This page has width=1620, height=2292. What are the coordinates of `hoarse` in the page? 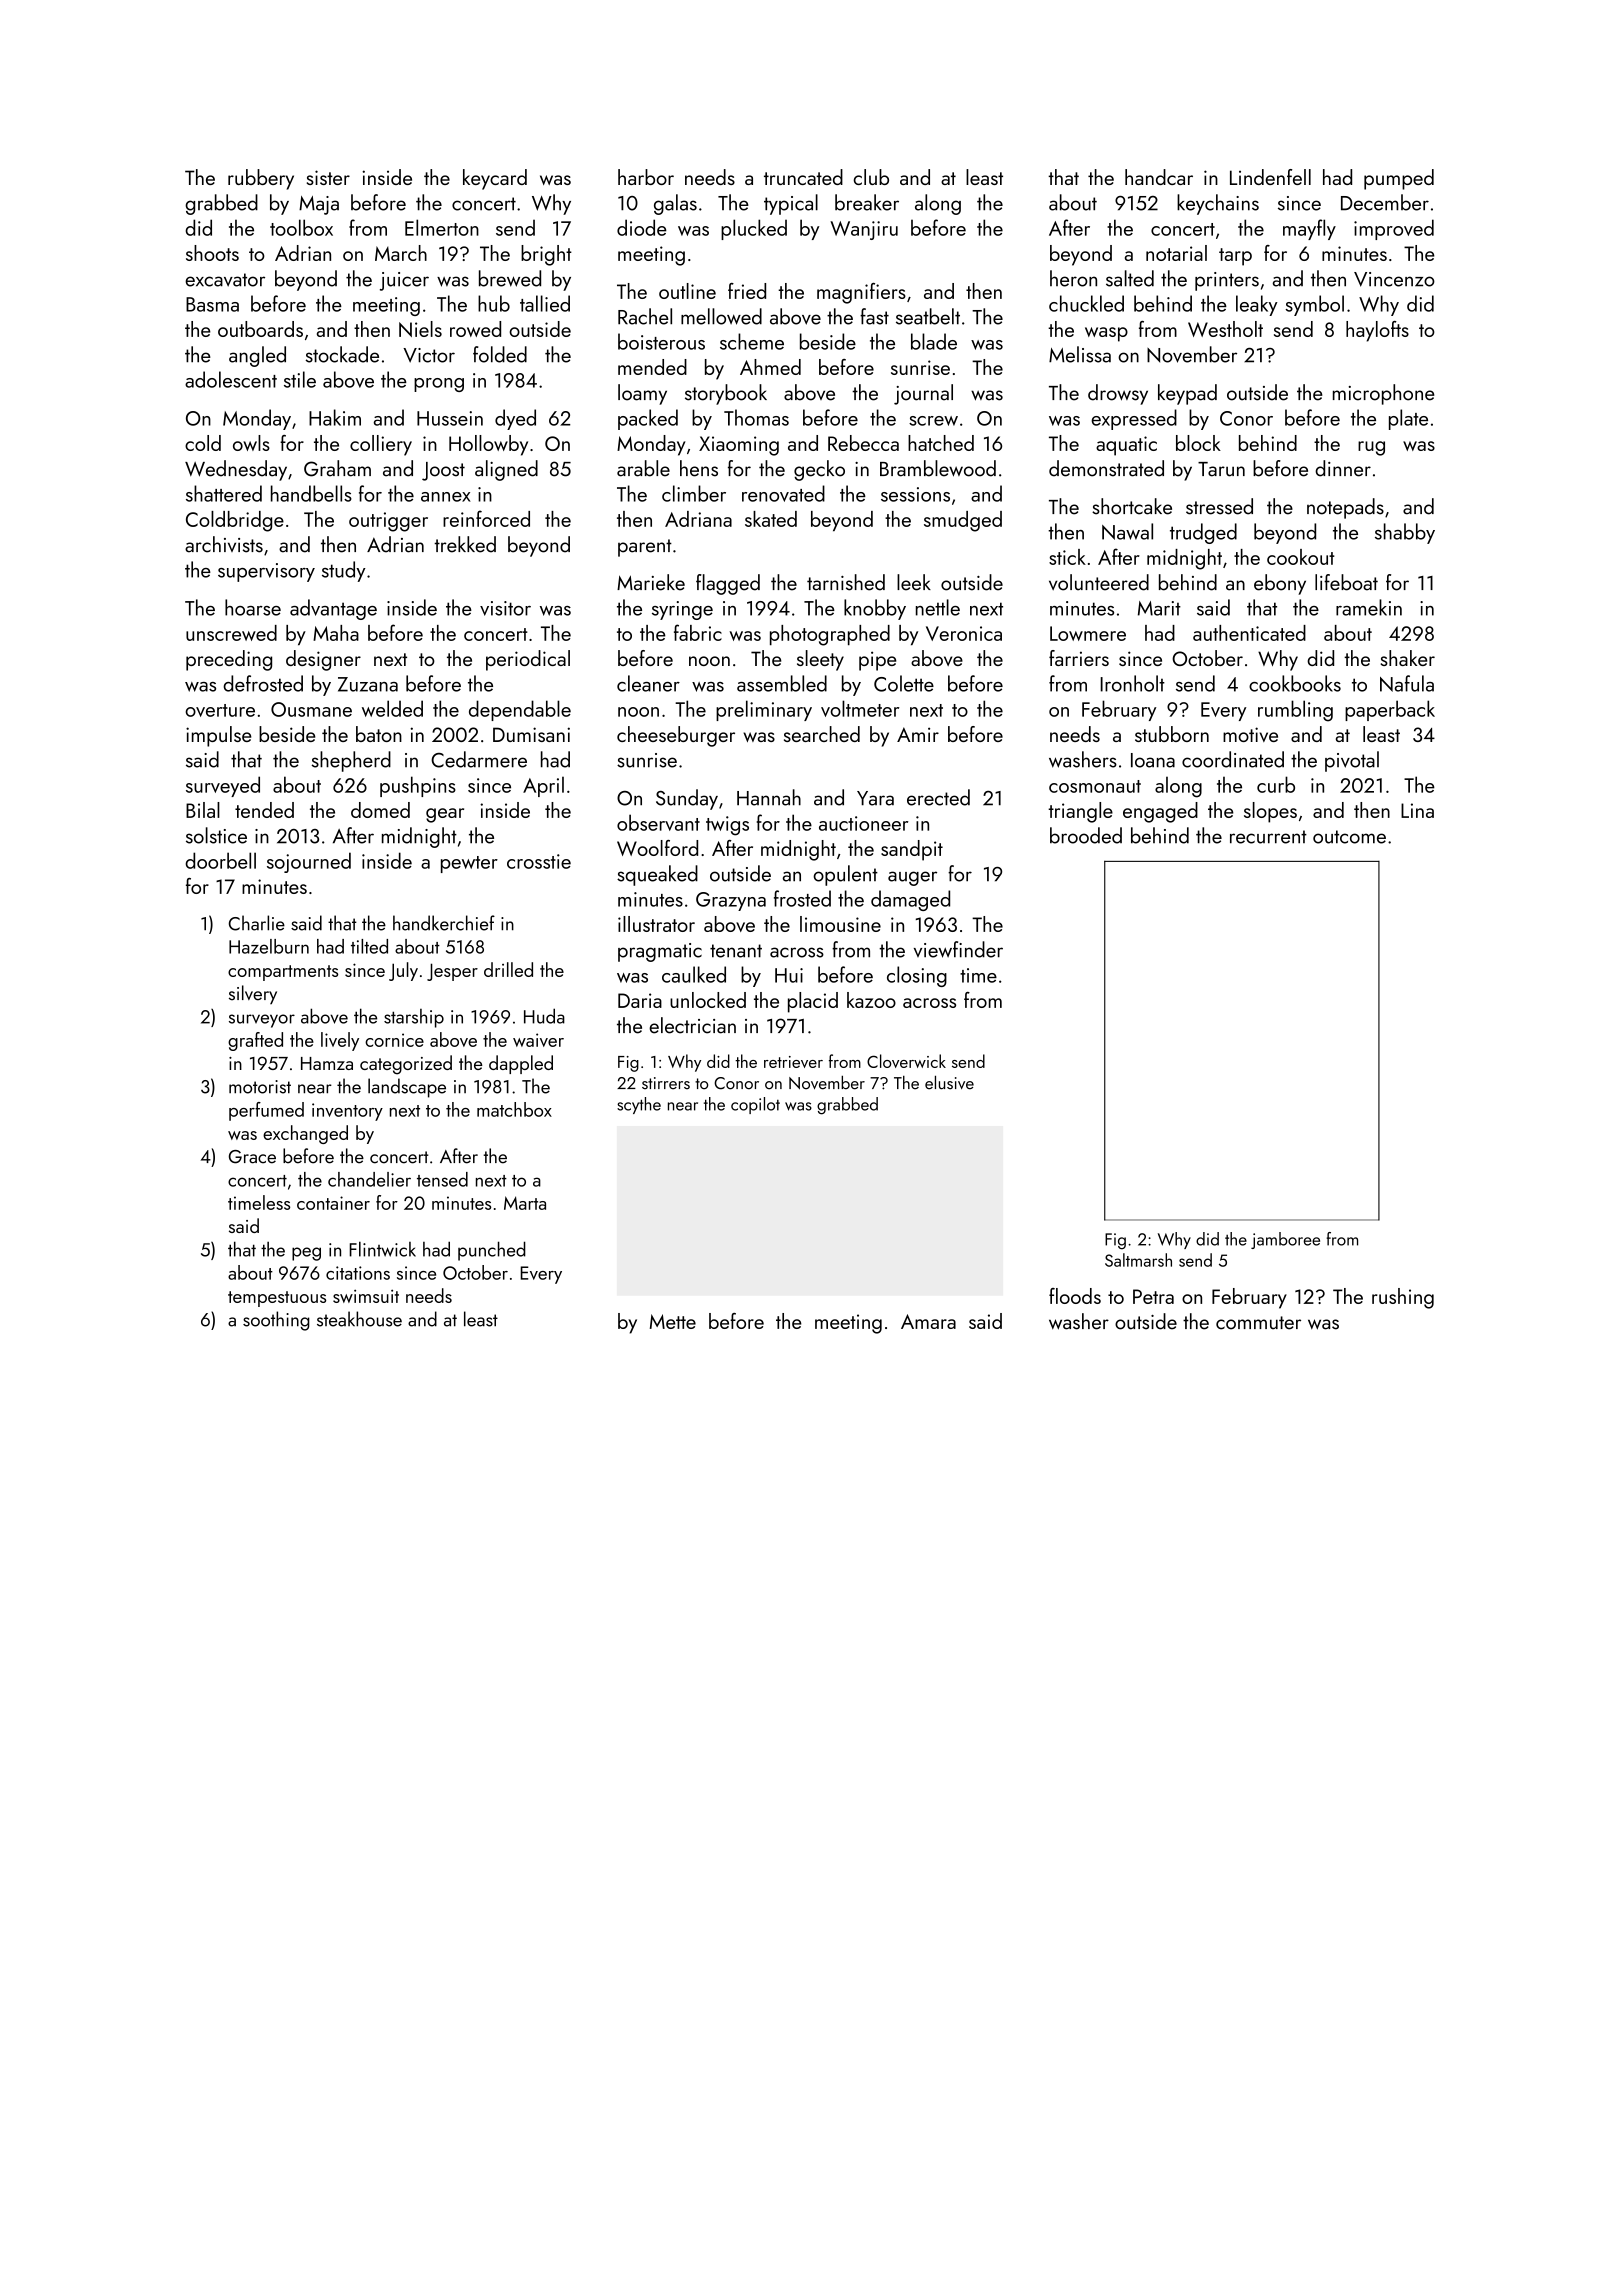 It's located at (253, 607).
